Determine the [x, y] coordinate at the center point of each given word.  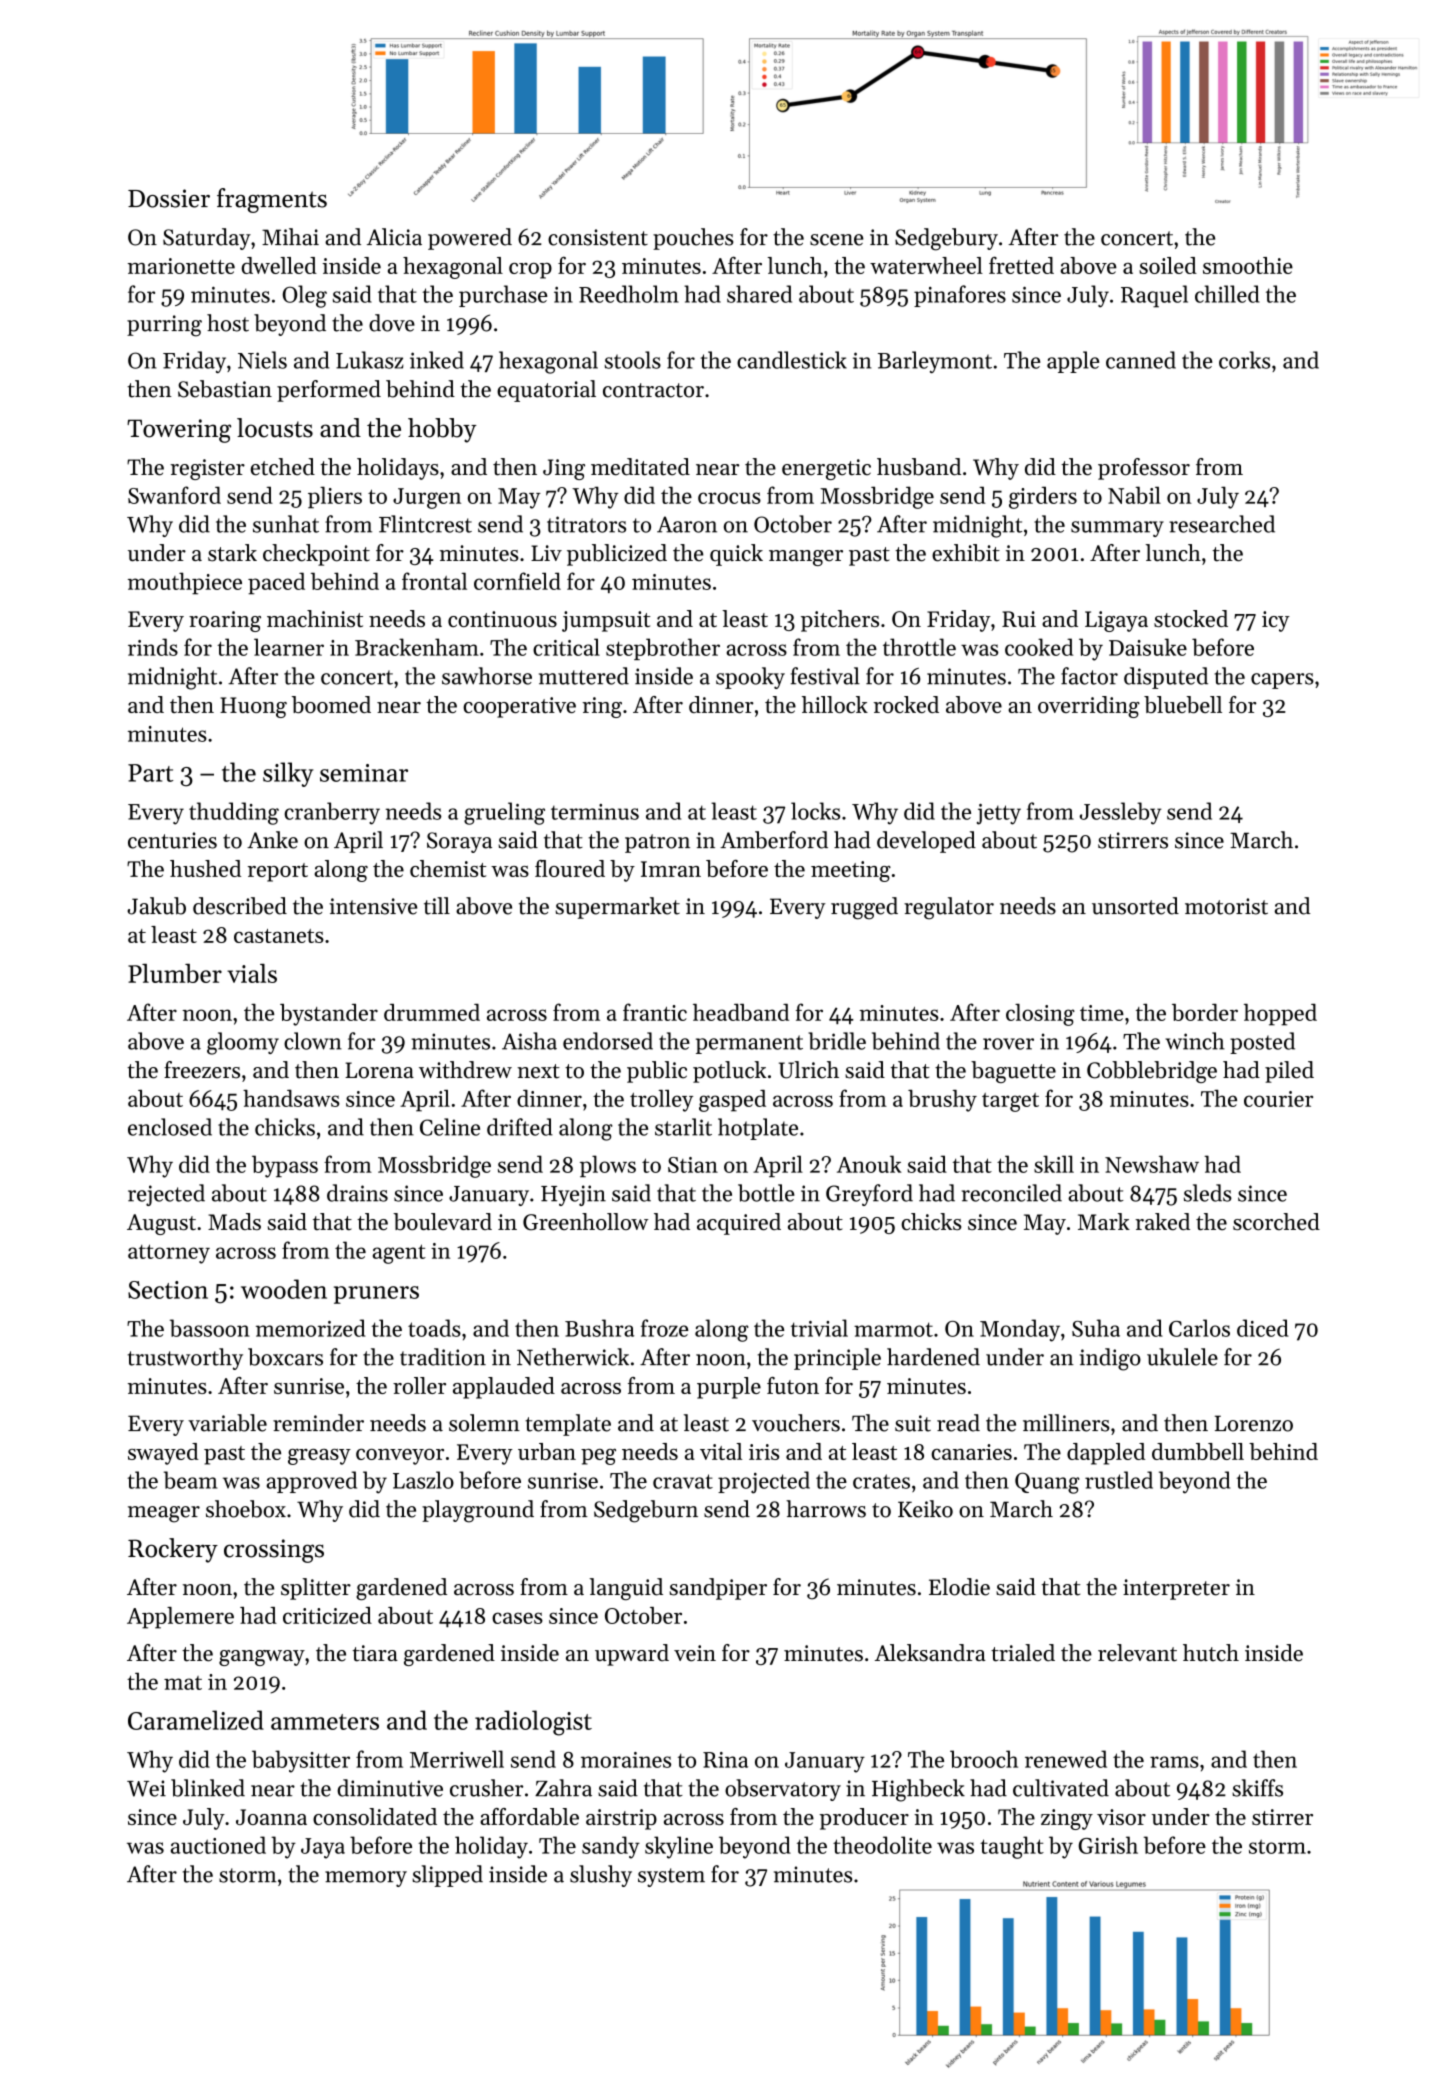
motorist [1226, 906]
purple [729, 1388]
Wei [146, 1788]
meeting [851, 871]
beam [190, 1480]
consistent [598, 237]
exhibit [966, 553]
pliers [335, 497]
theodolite [882, 1845]
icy [1276, 621]
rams [1174, 1762]
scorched [1276, 1221]
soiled [1168, 265]
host [228, 323]
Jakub [156, 906]
